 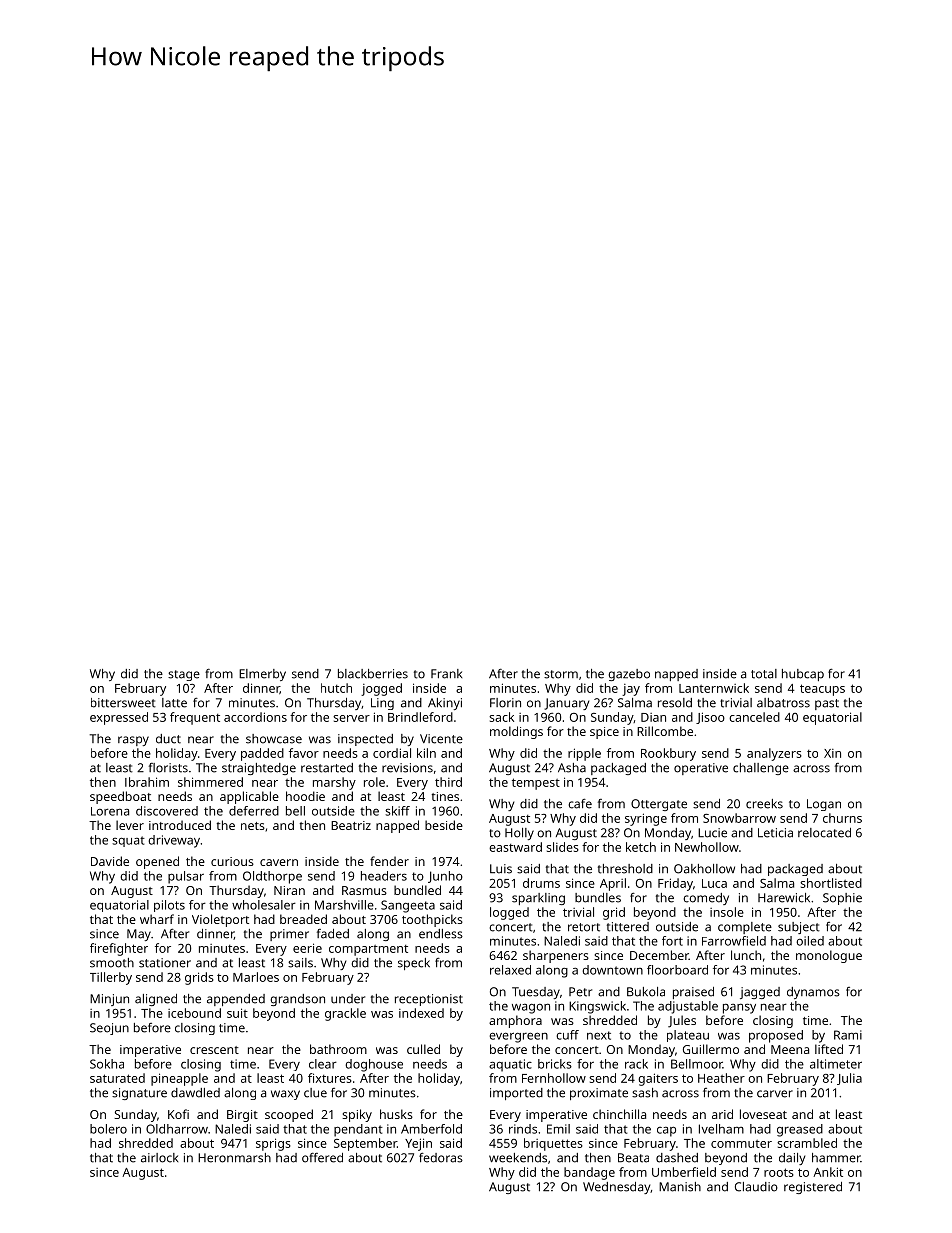 I want to click on Marshville, so click(x=344, y=905).
